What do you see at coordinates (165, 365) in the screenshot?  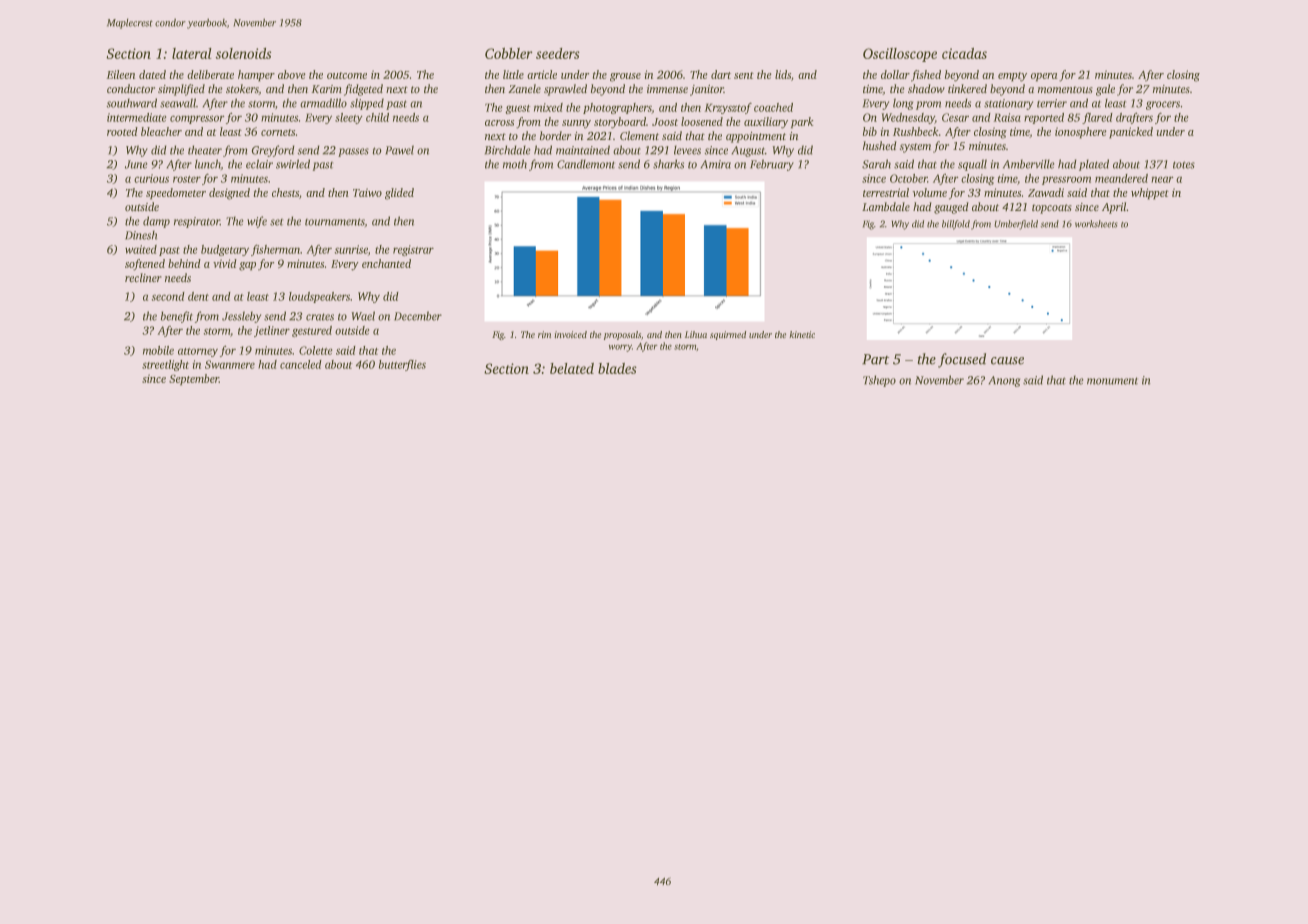 I see `streetlight` at bounding box center [165, 365].
